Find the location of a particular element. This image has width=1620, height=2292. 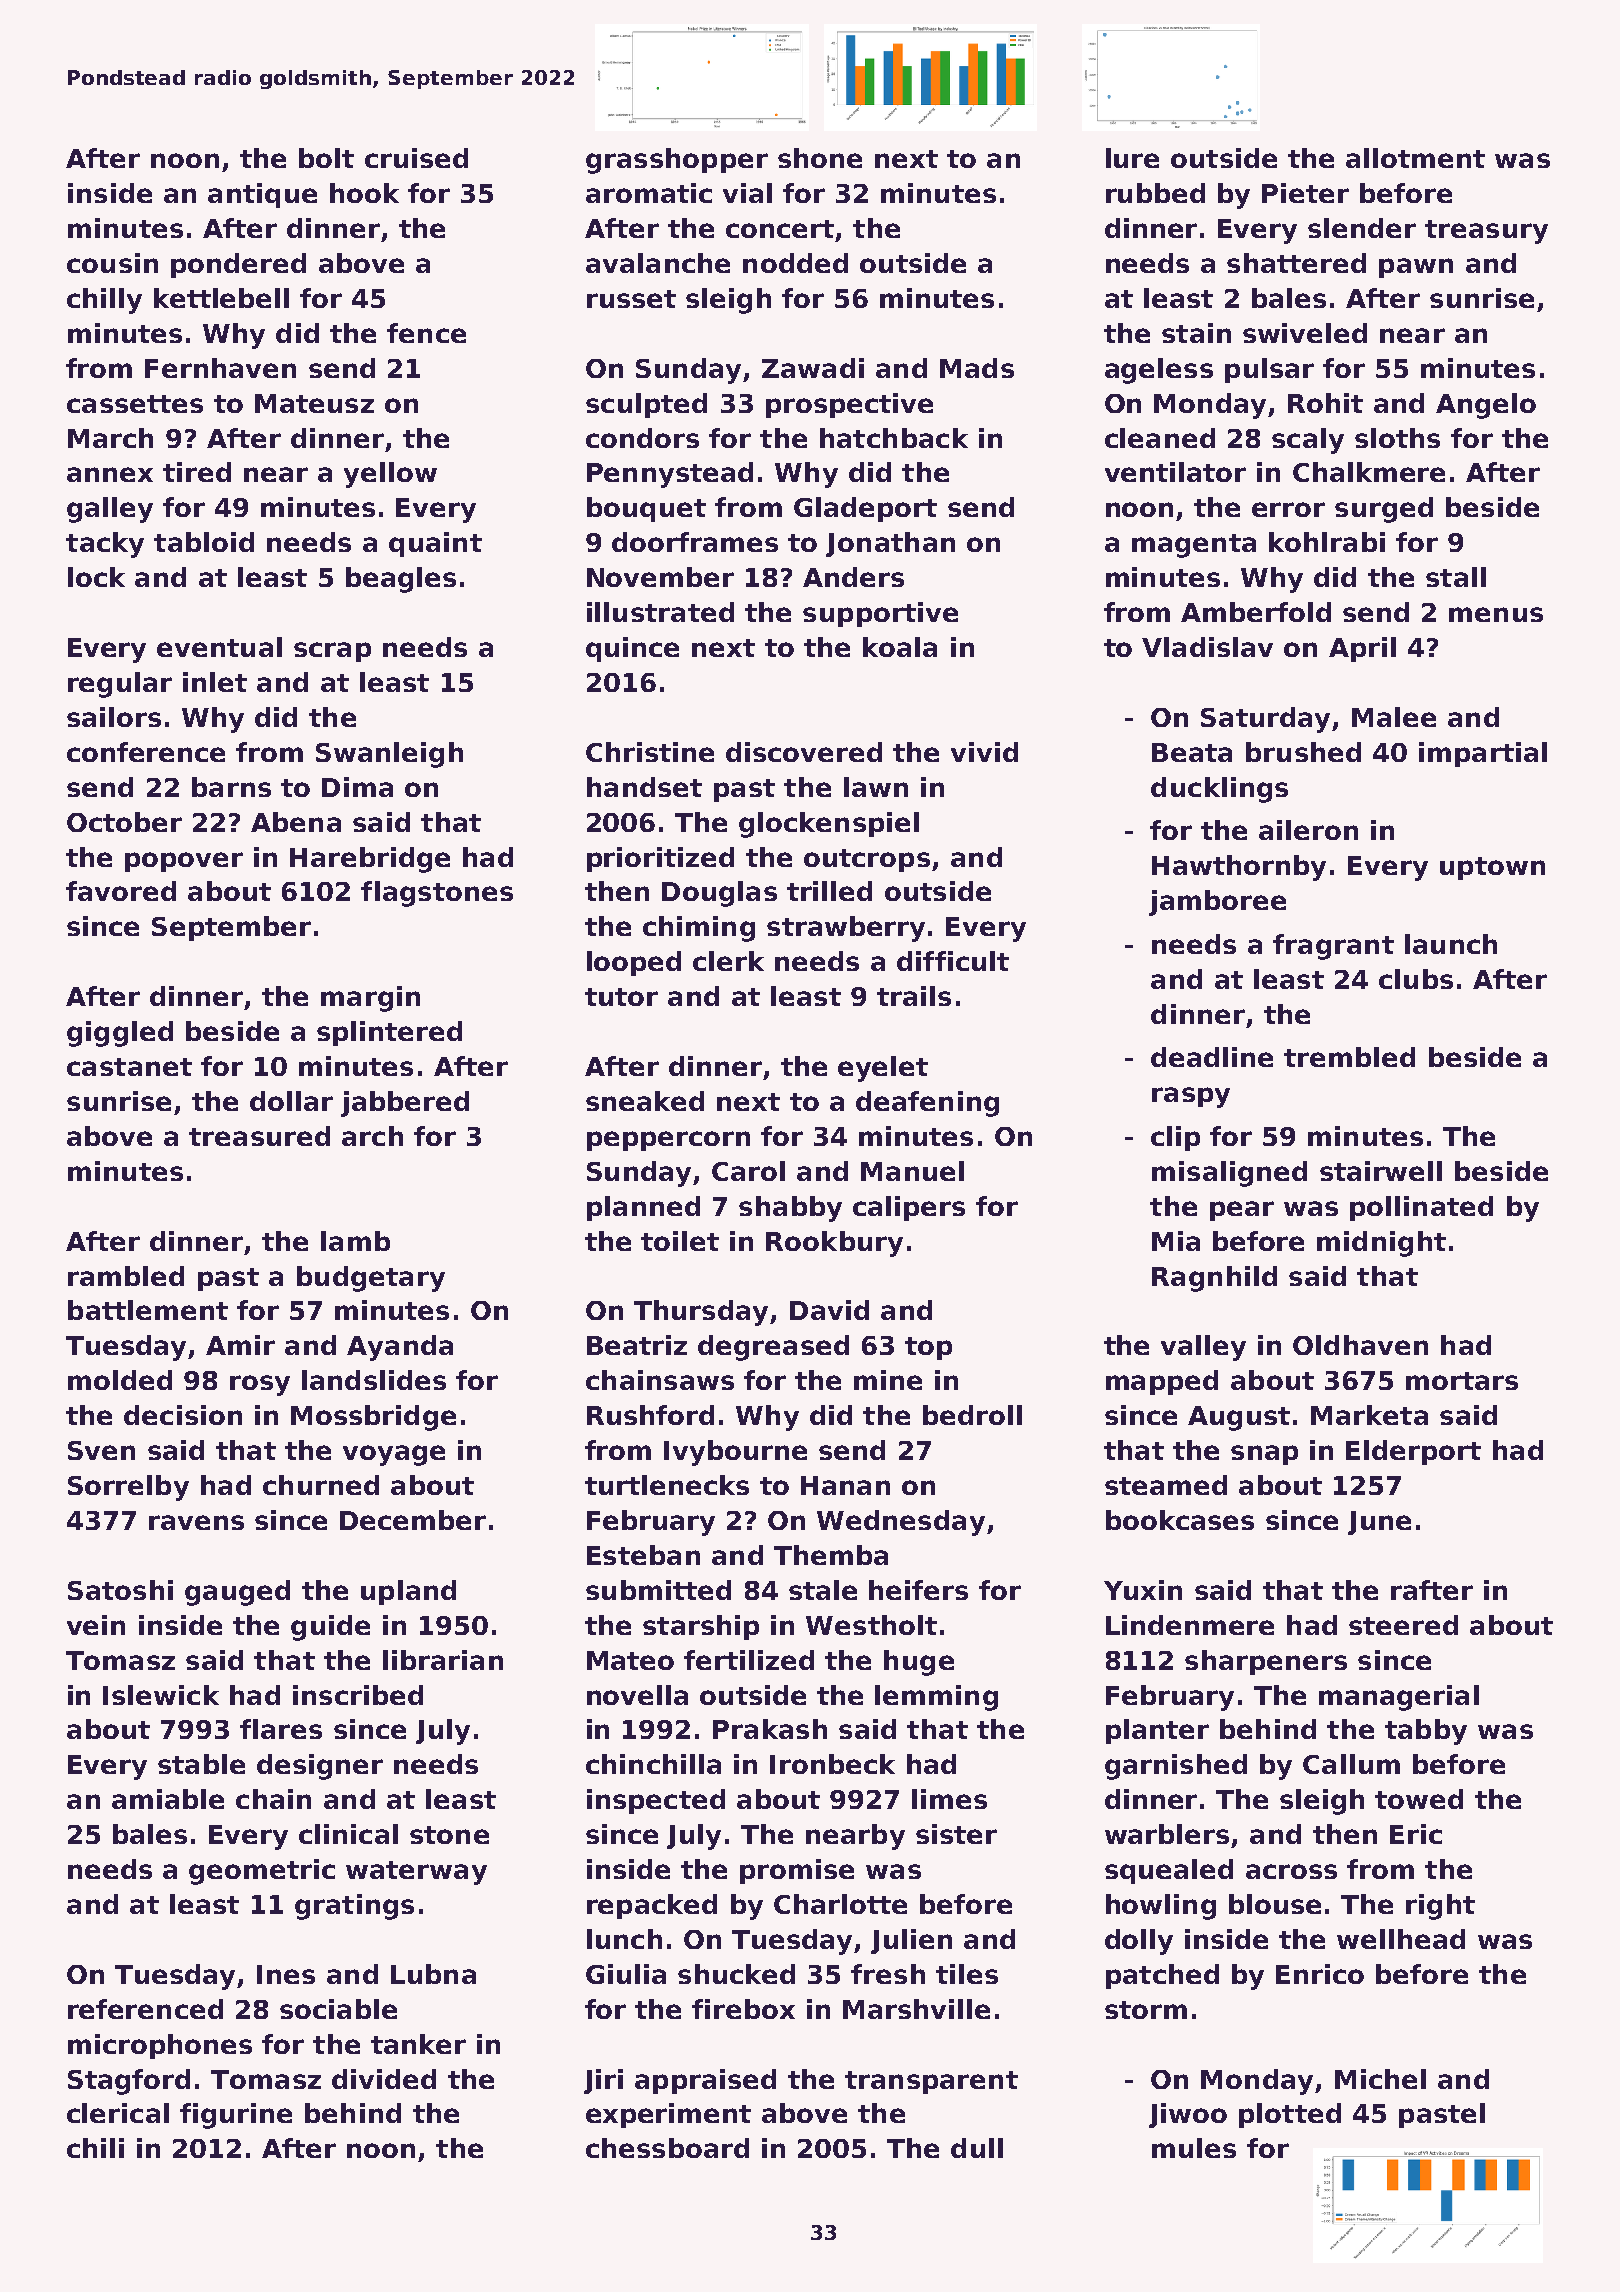

allotment is located at coordinates (1415, 158).
